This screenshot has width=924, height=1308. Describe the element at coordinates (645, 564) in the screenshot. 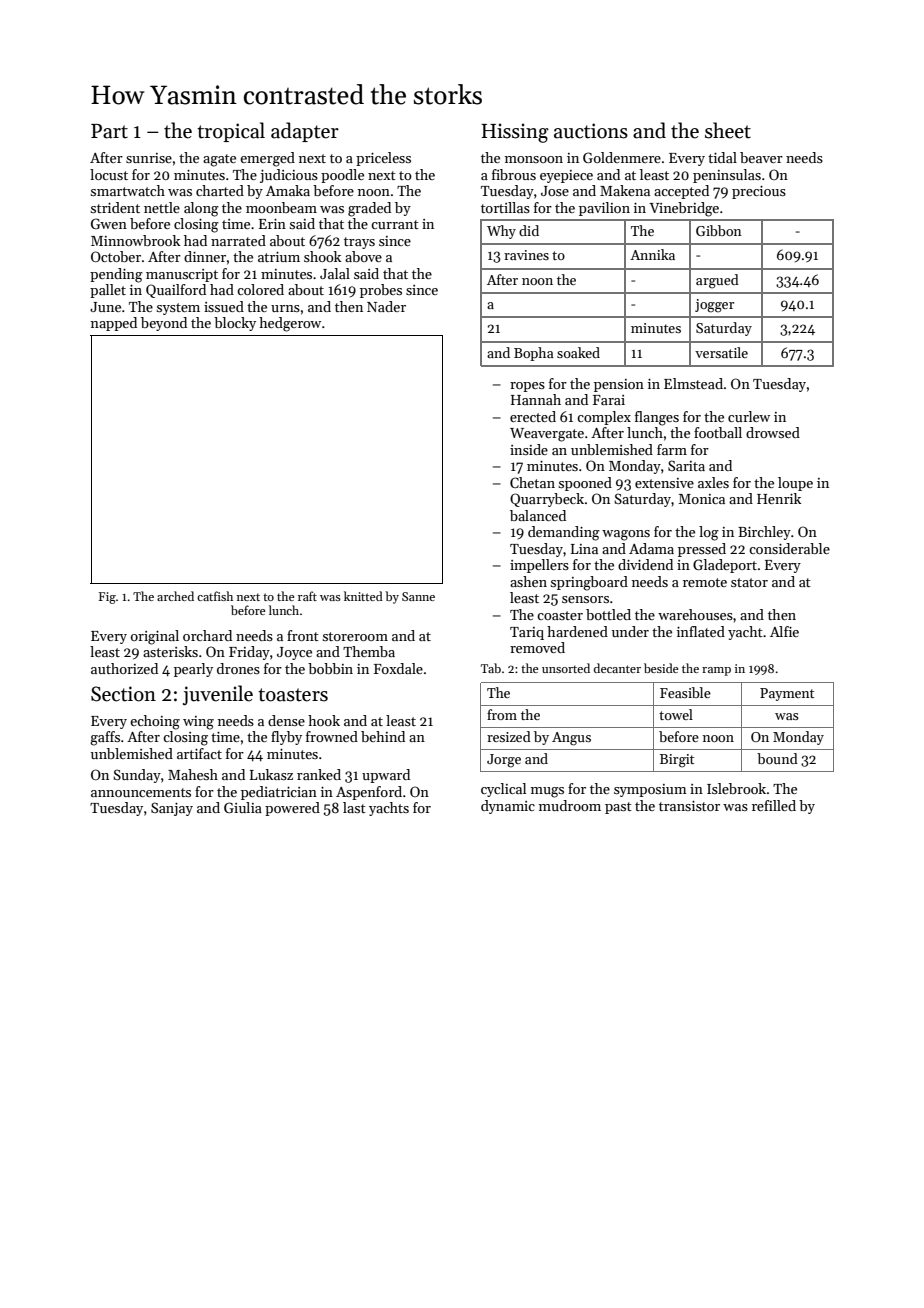

I see `dividend` at that location.
